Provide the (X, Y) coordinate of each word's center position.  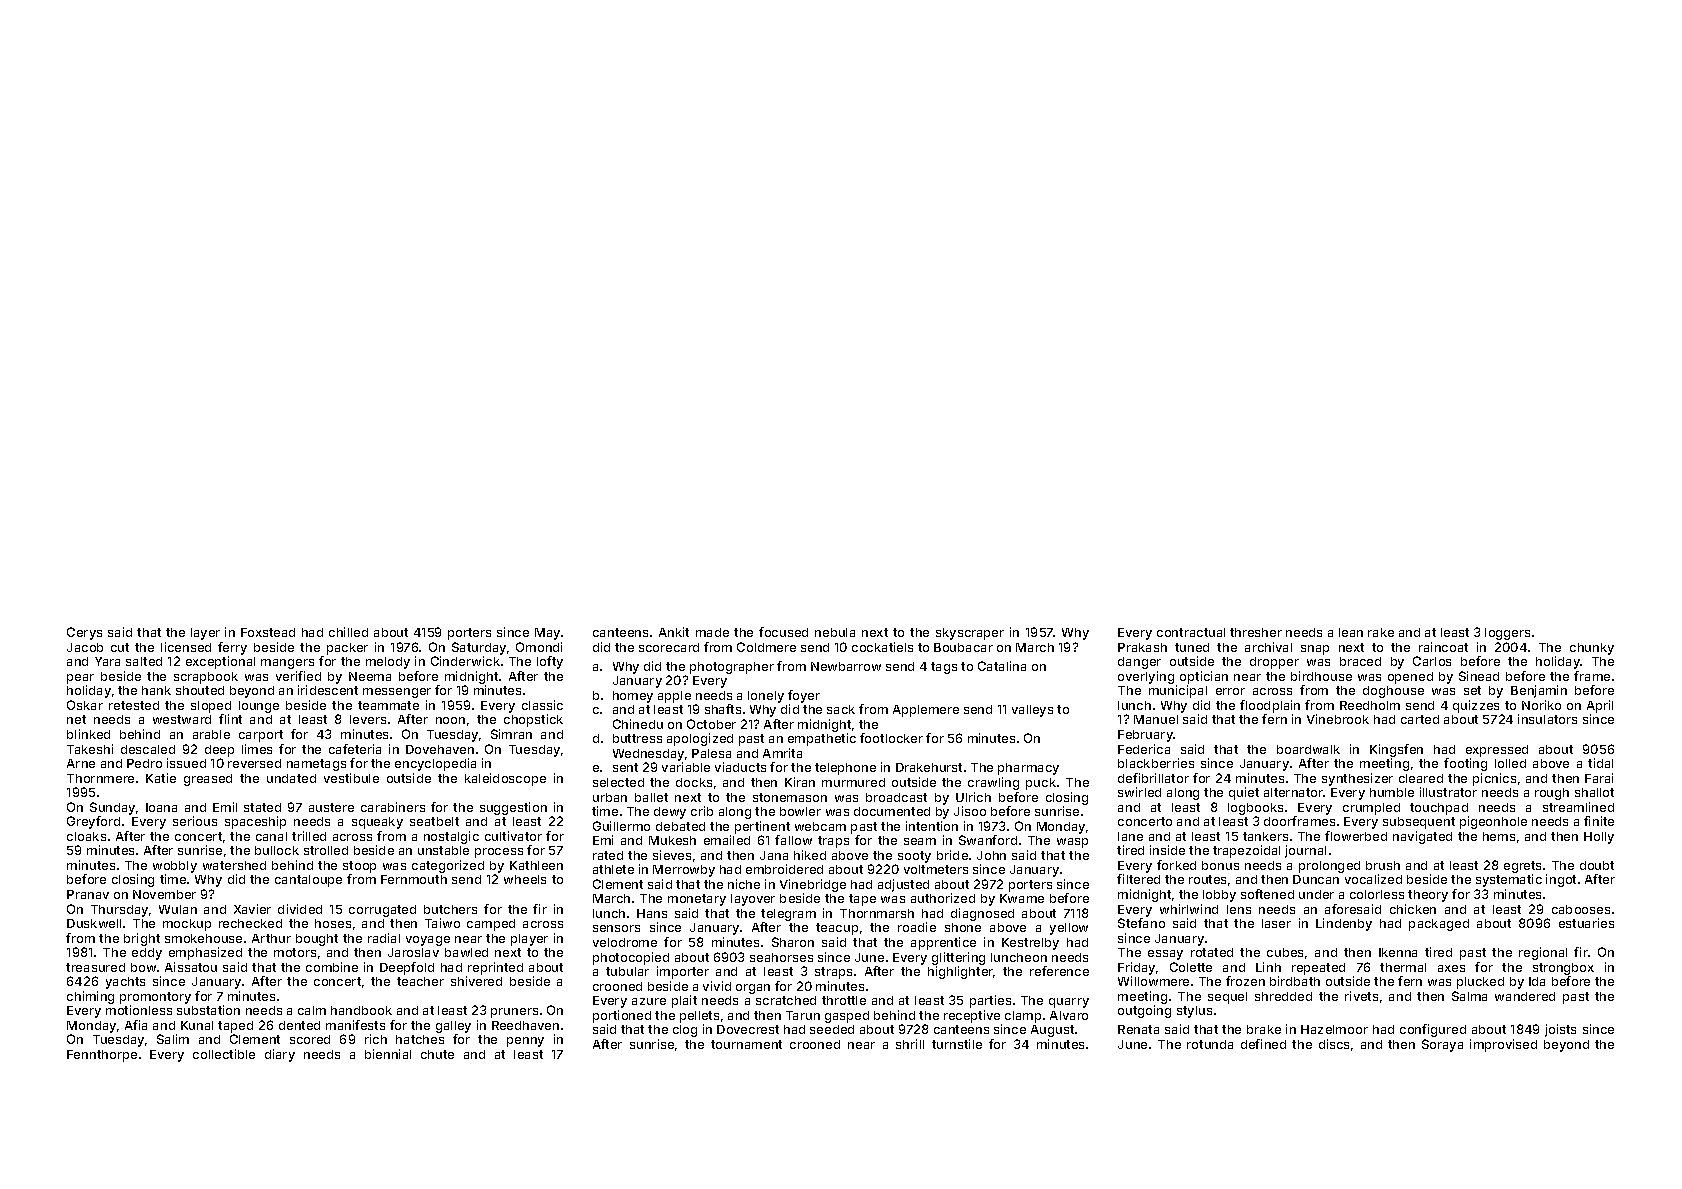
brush (1383, 865)
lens (1239, 909)
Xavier (252, 909)
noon (450, 720)
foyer (804, 696)
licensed (186, 647)
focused (783, 632)
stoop (359, 867)
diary (280, 1055)
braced (1360, 661)
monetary (697, 900)
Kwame (1022, 898)
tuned (1192, 647)
